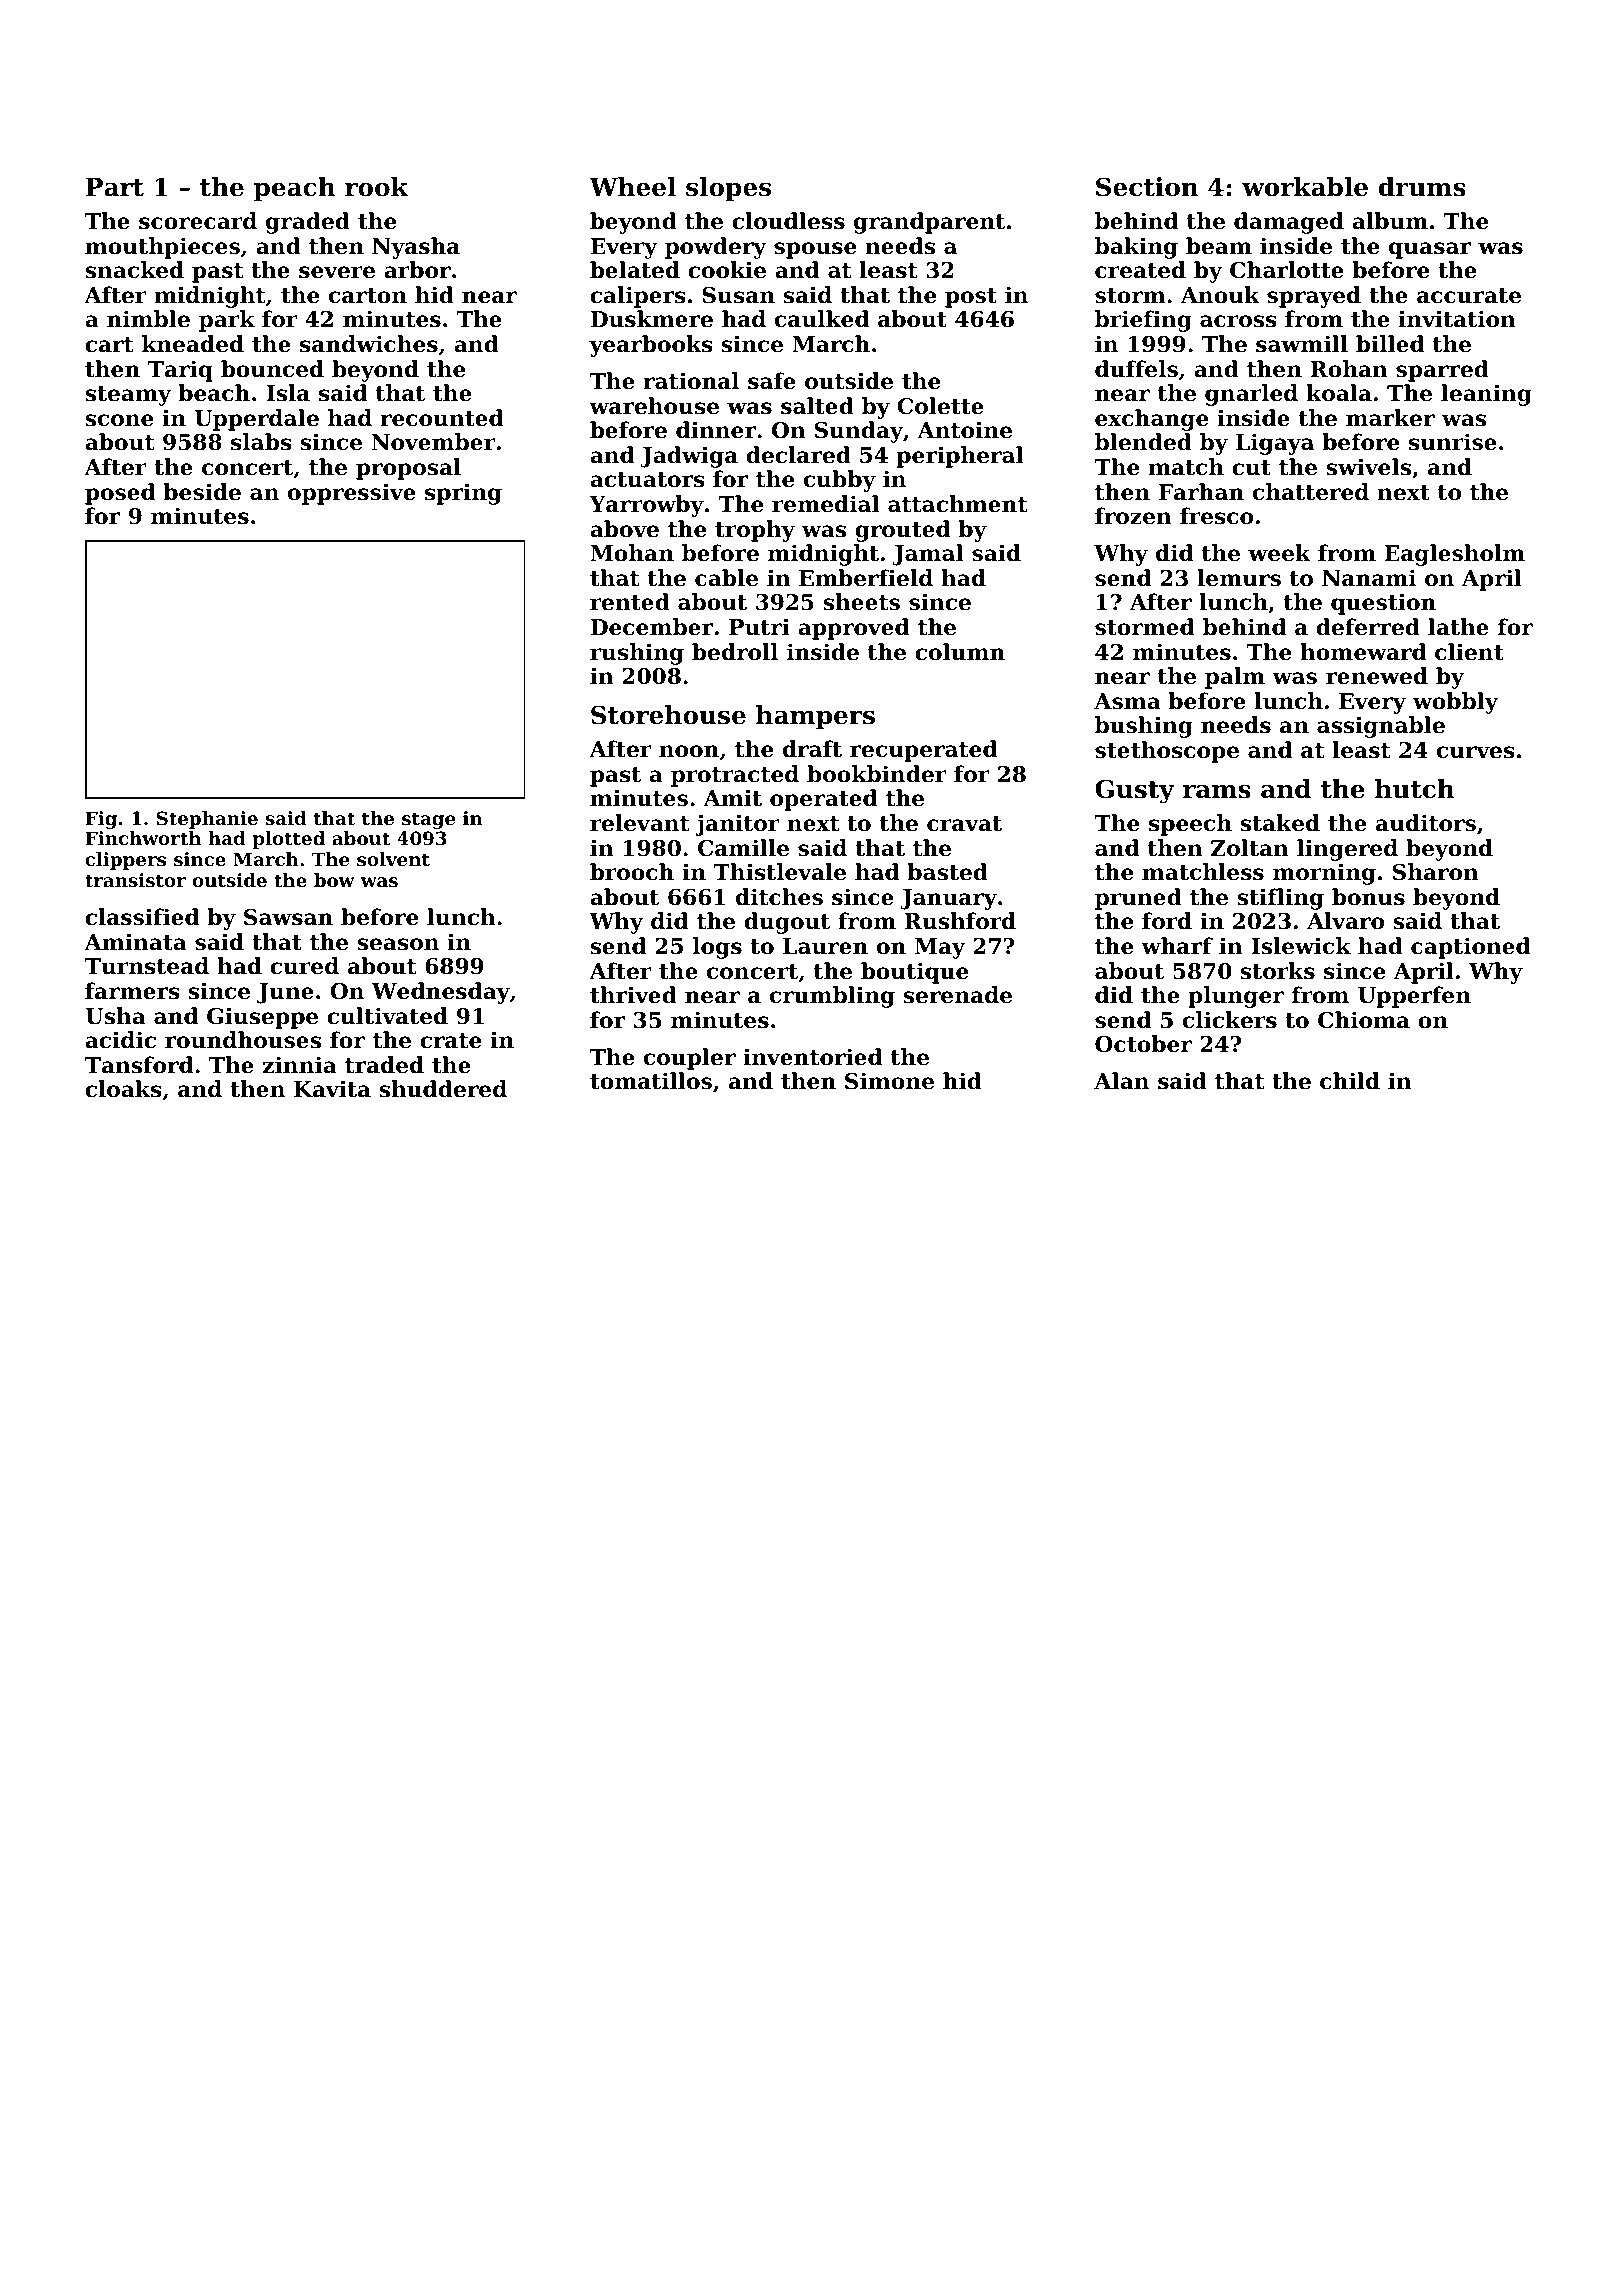  Describe the element at coordinates (376, 187) in the screenshot. I see `rook` at that location.
